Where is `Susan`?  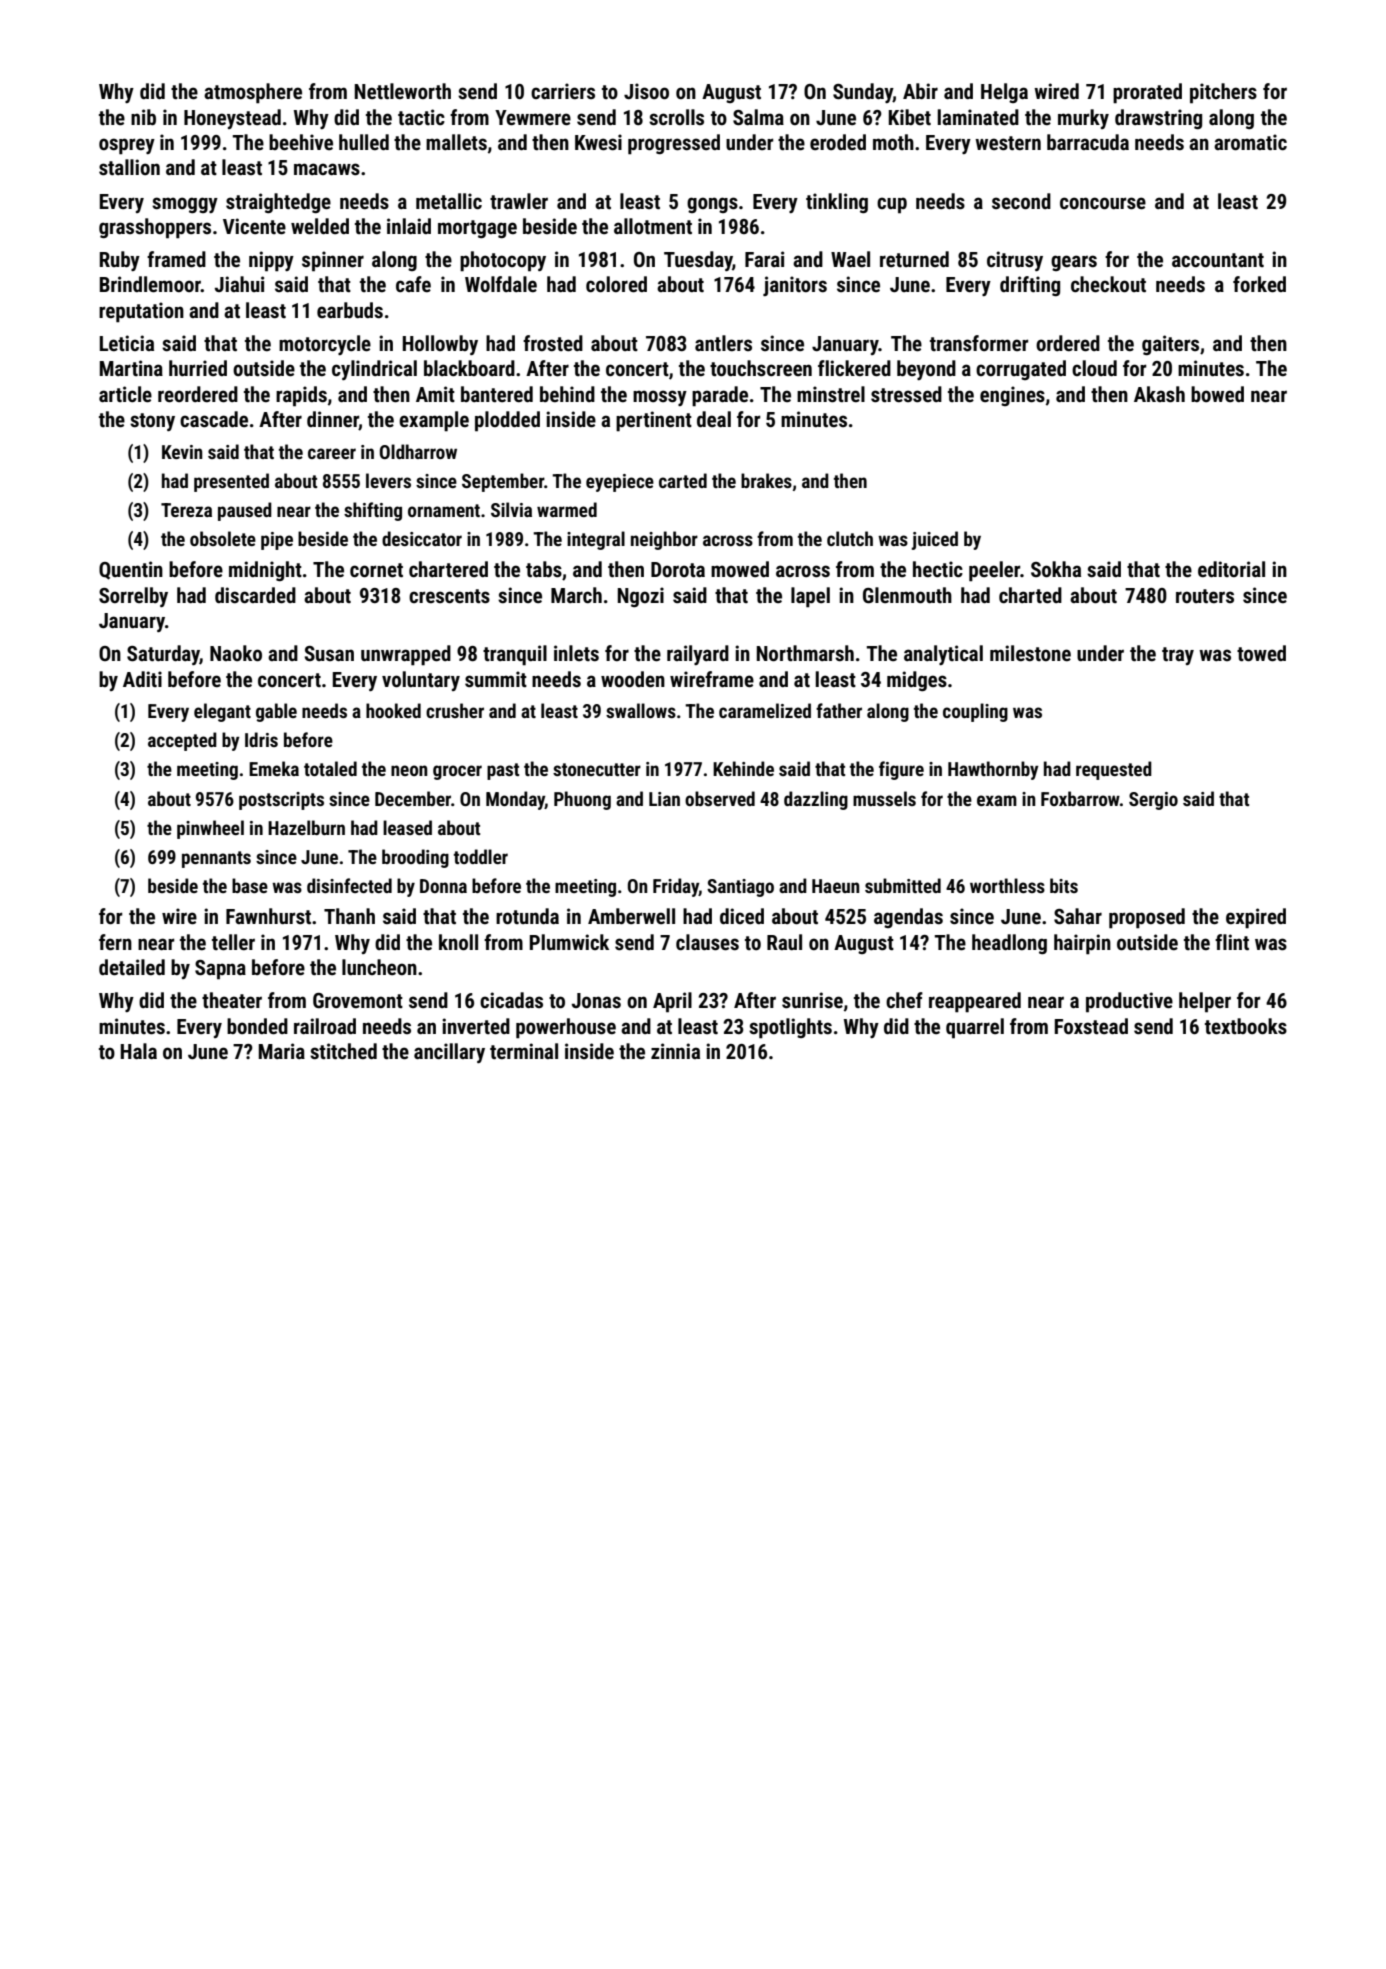
Susan is located at coordinates (329, 653).
